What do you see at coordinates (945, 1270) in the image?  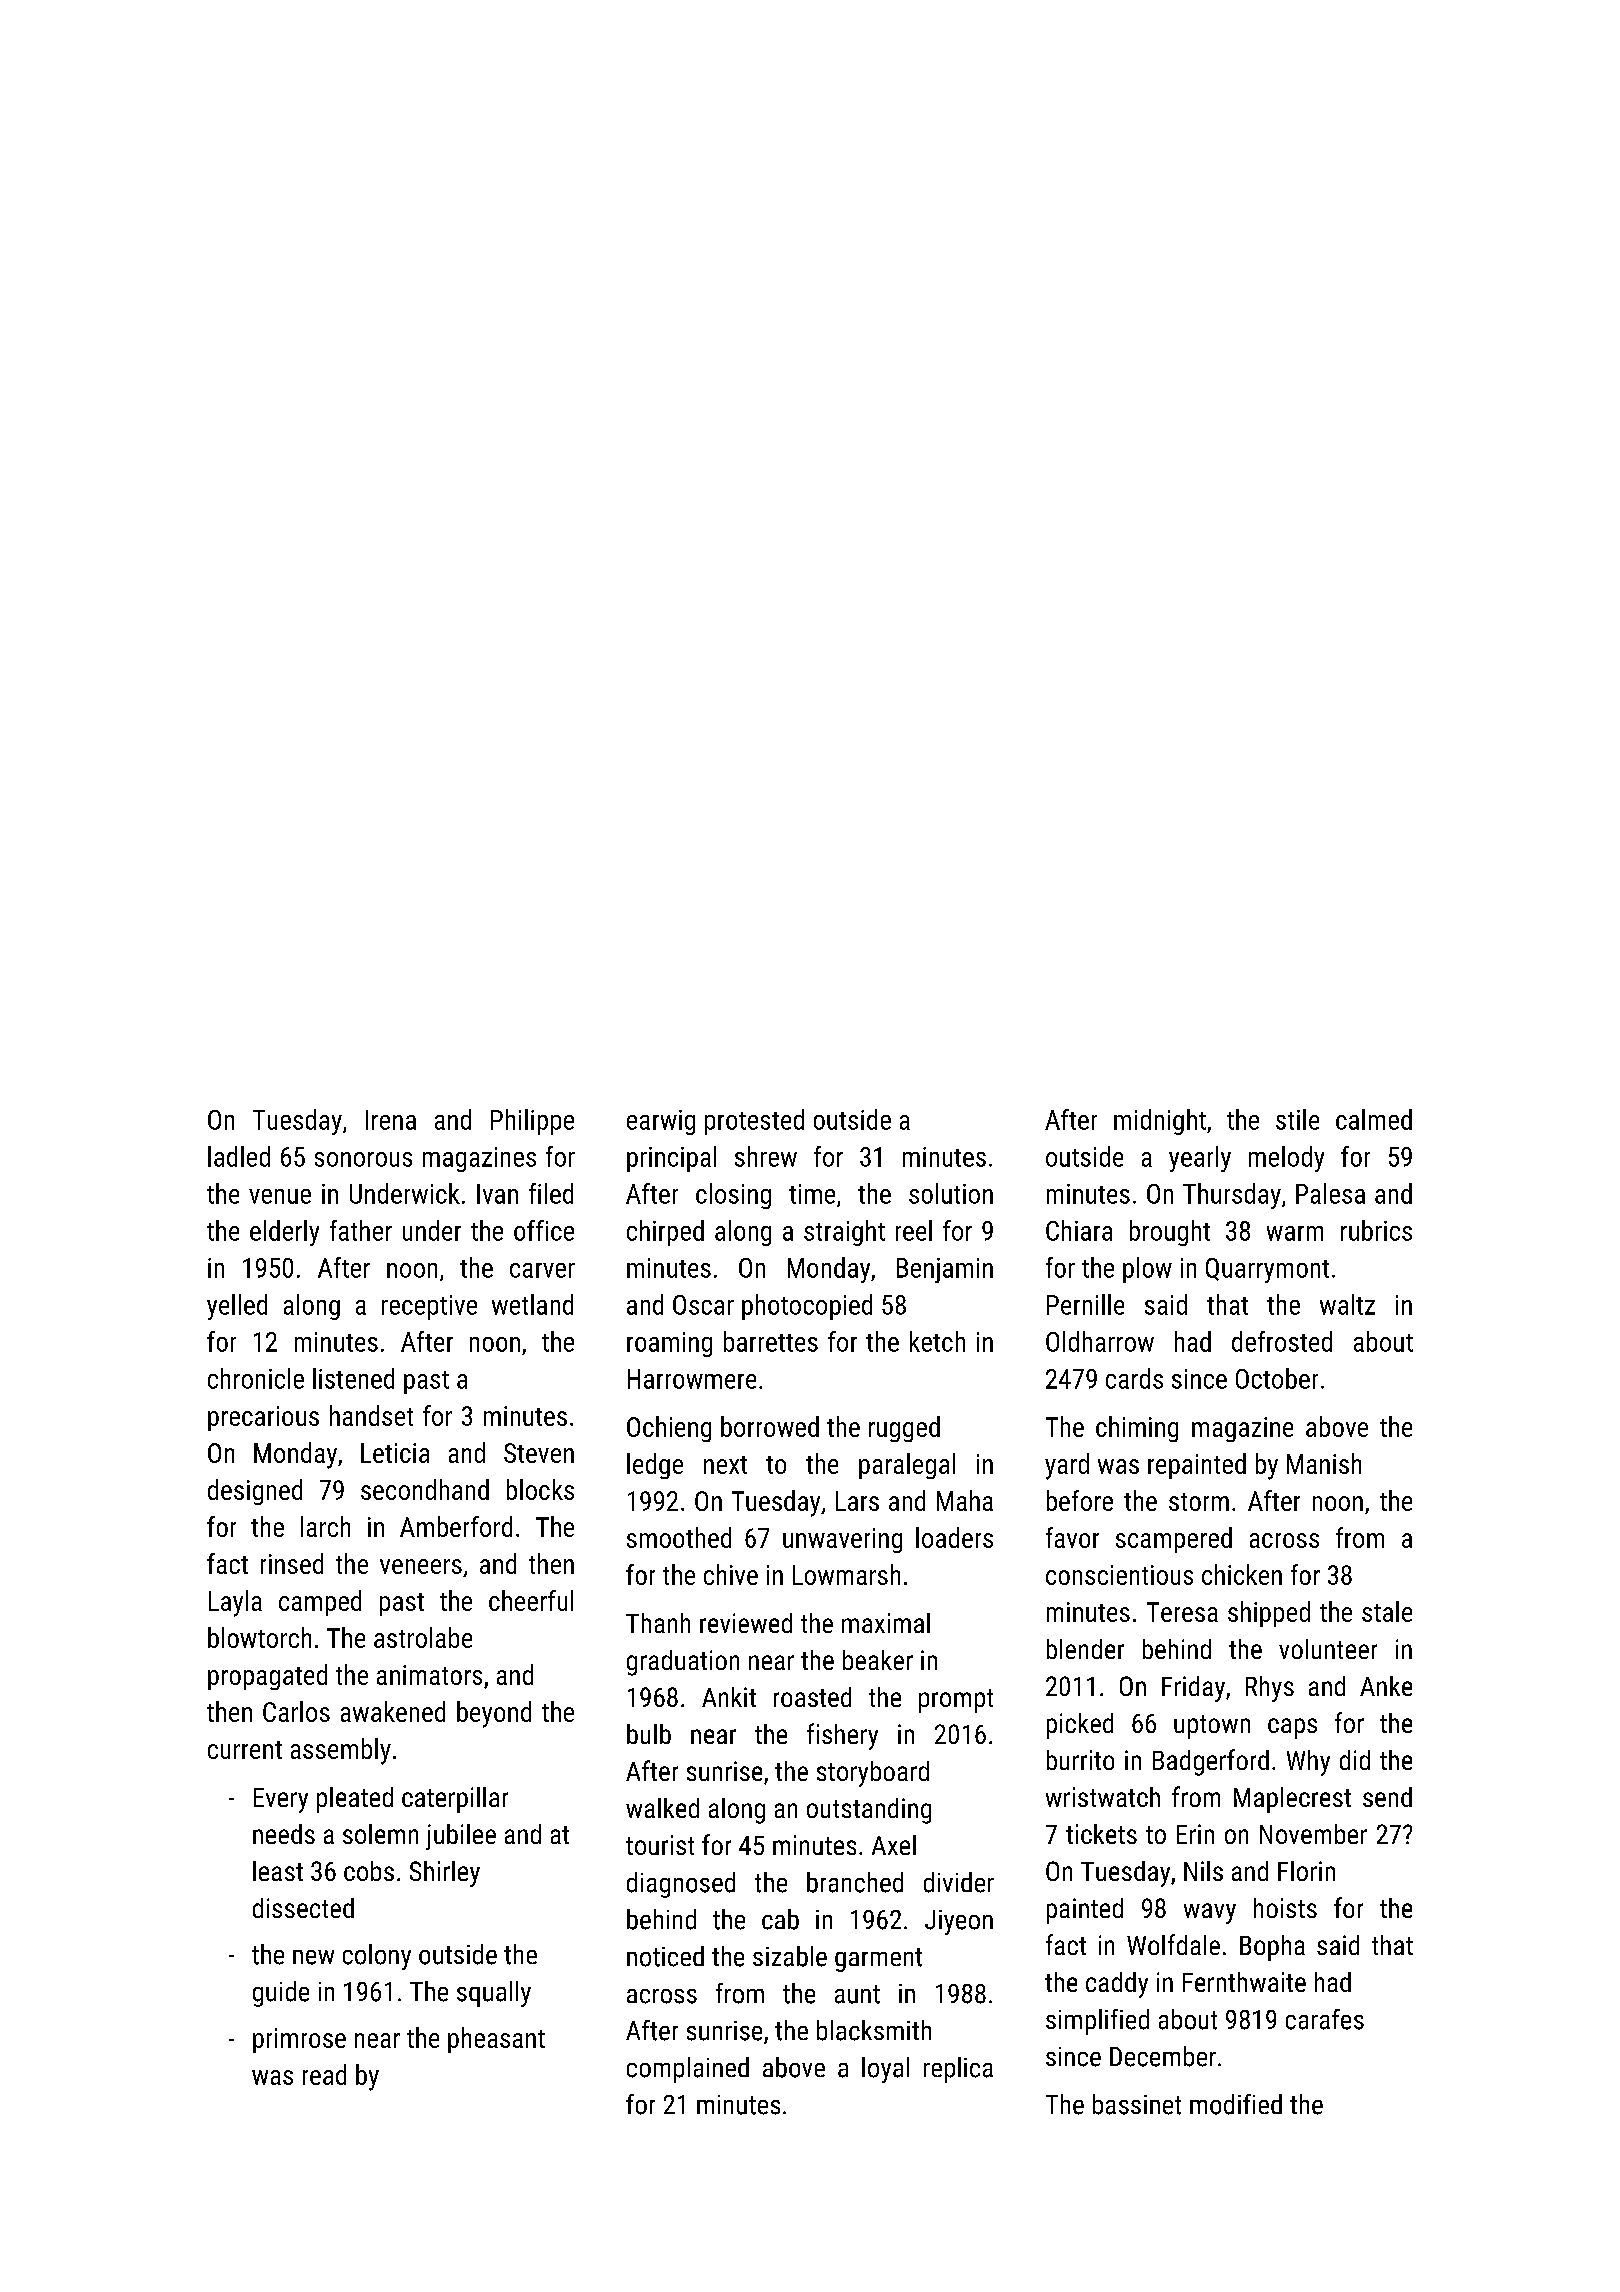 I see `Benjamin` at bounding box center [945, 1270].
